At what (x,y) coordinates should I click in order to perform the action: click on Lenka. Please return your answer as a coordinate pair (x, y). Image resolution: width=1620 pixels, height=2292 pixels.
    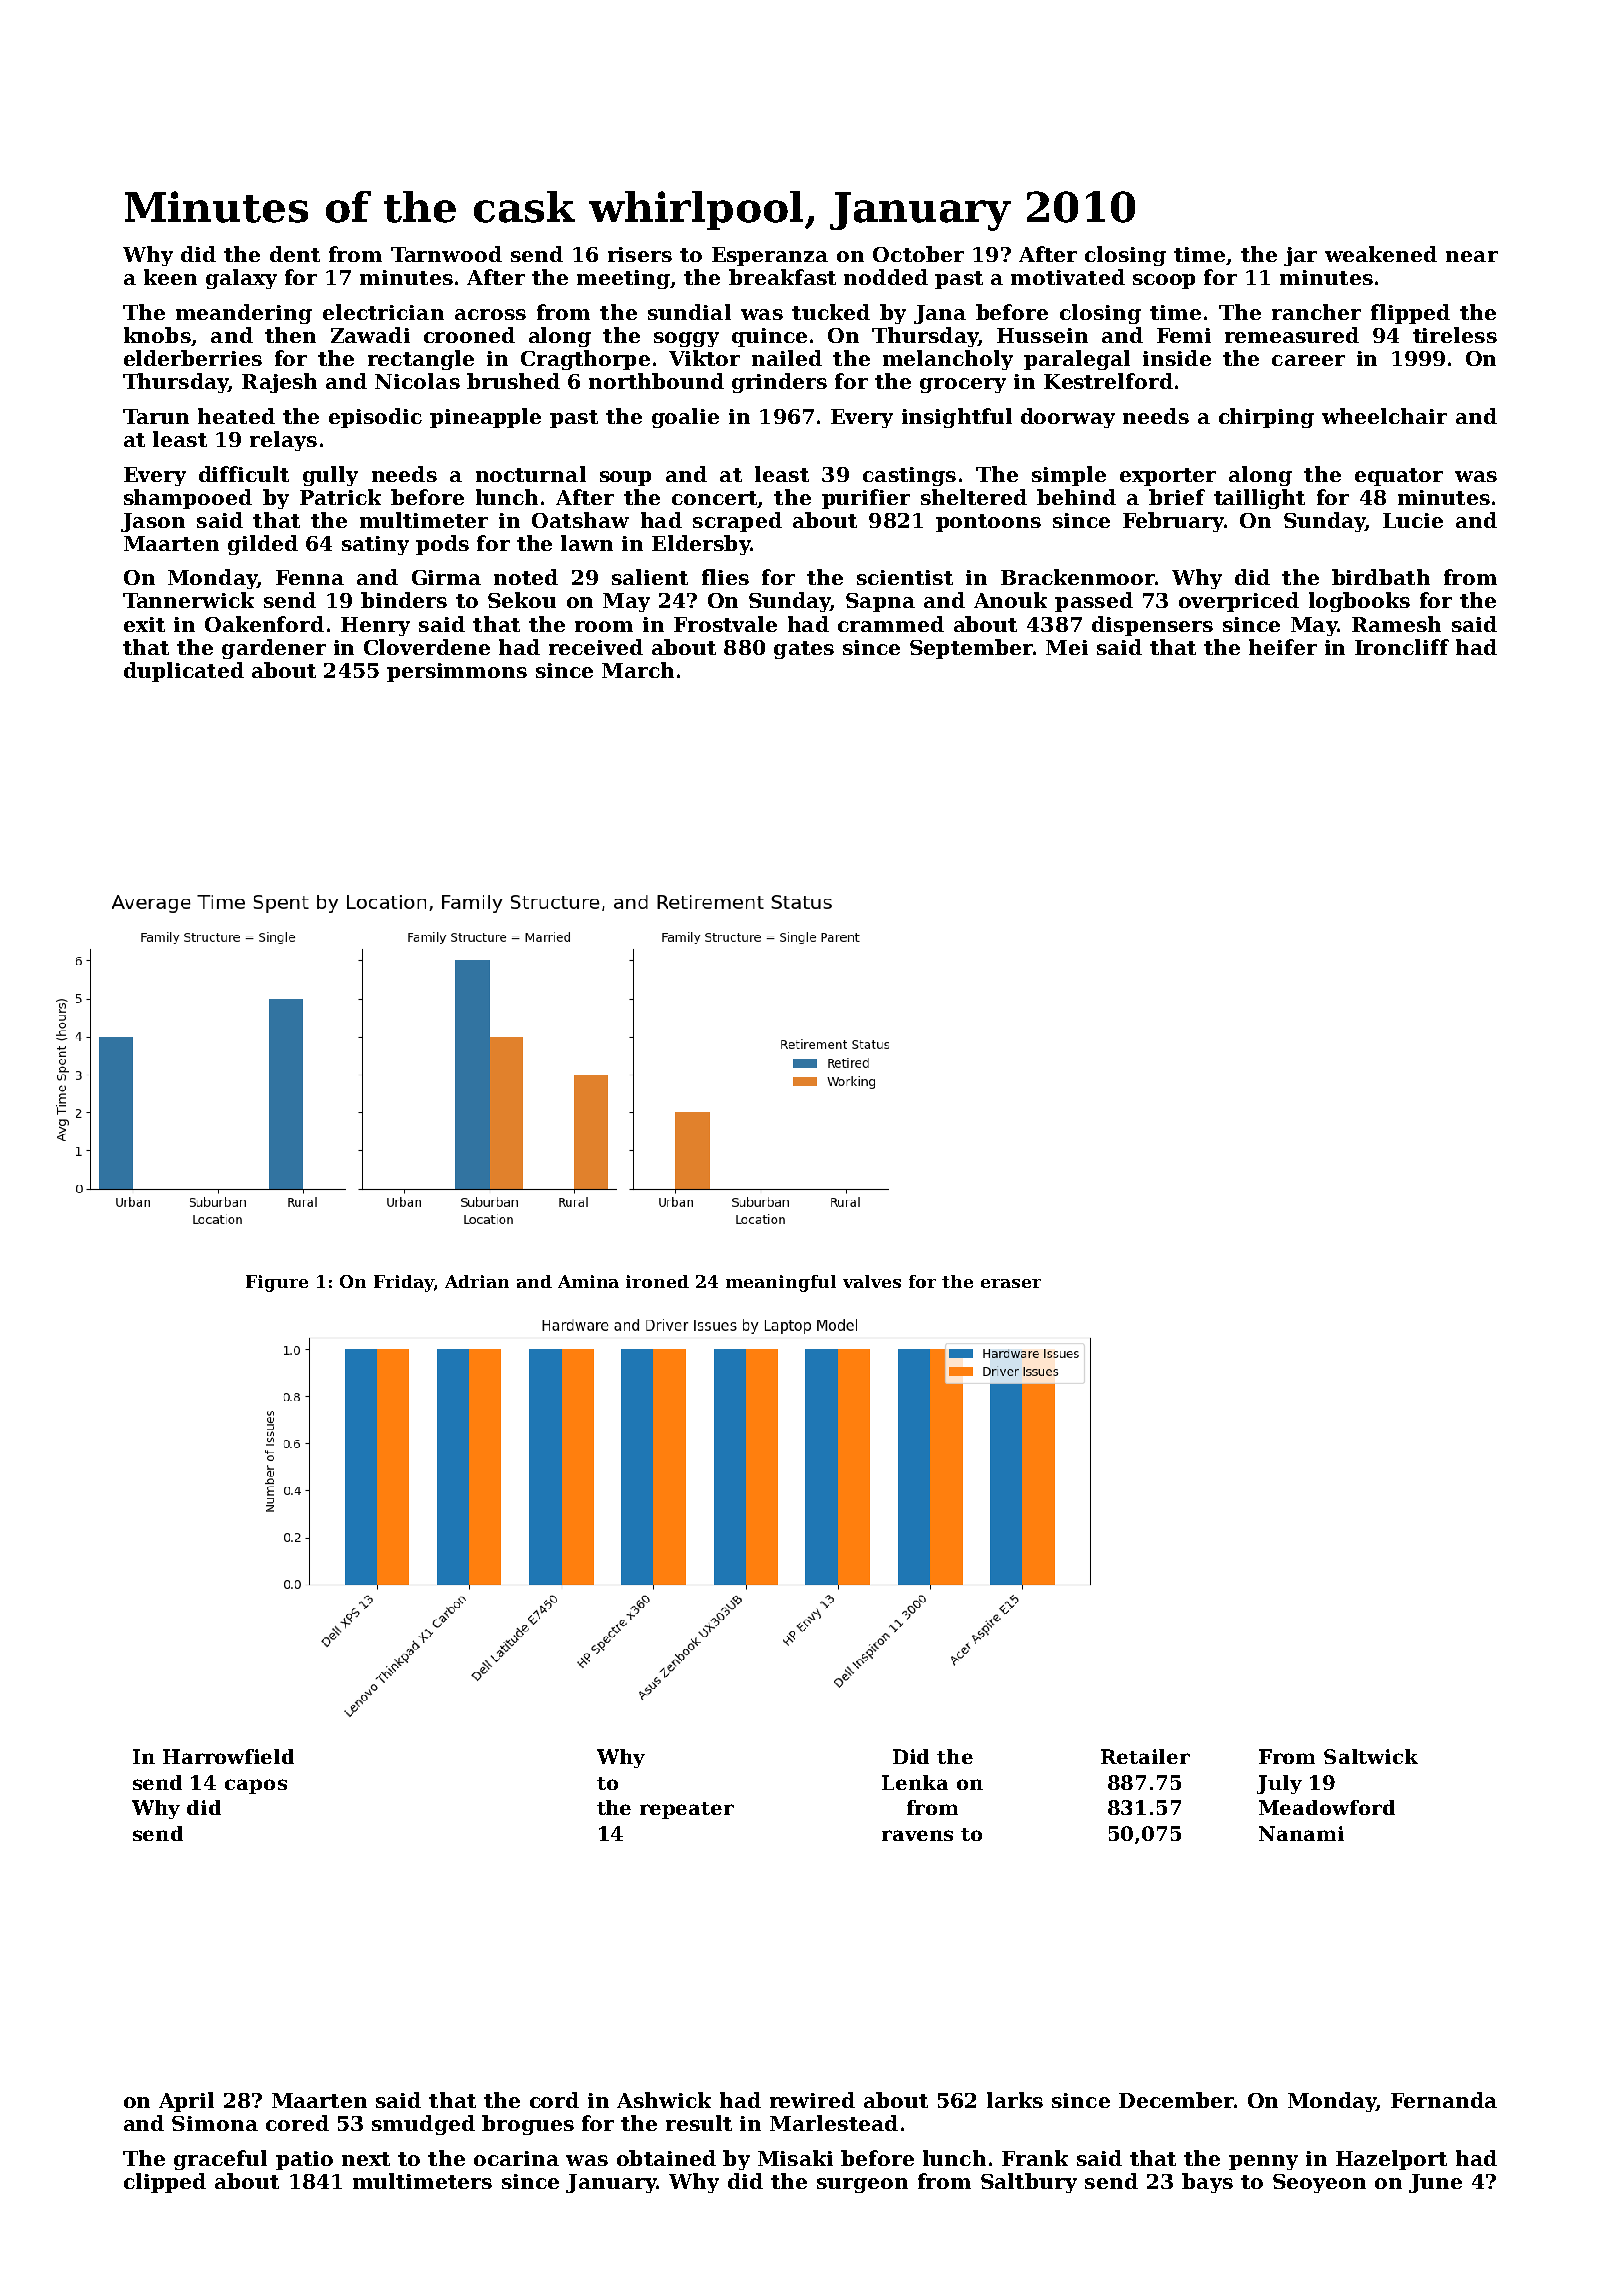
    Looking at the image, I should click on (915, 1782).
